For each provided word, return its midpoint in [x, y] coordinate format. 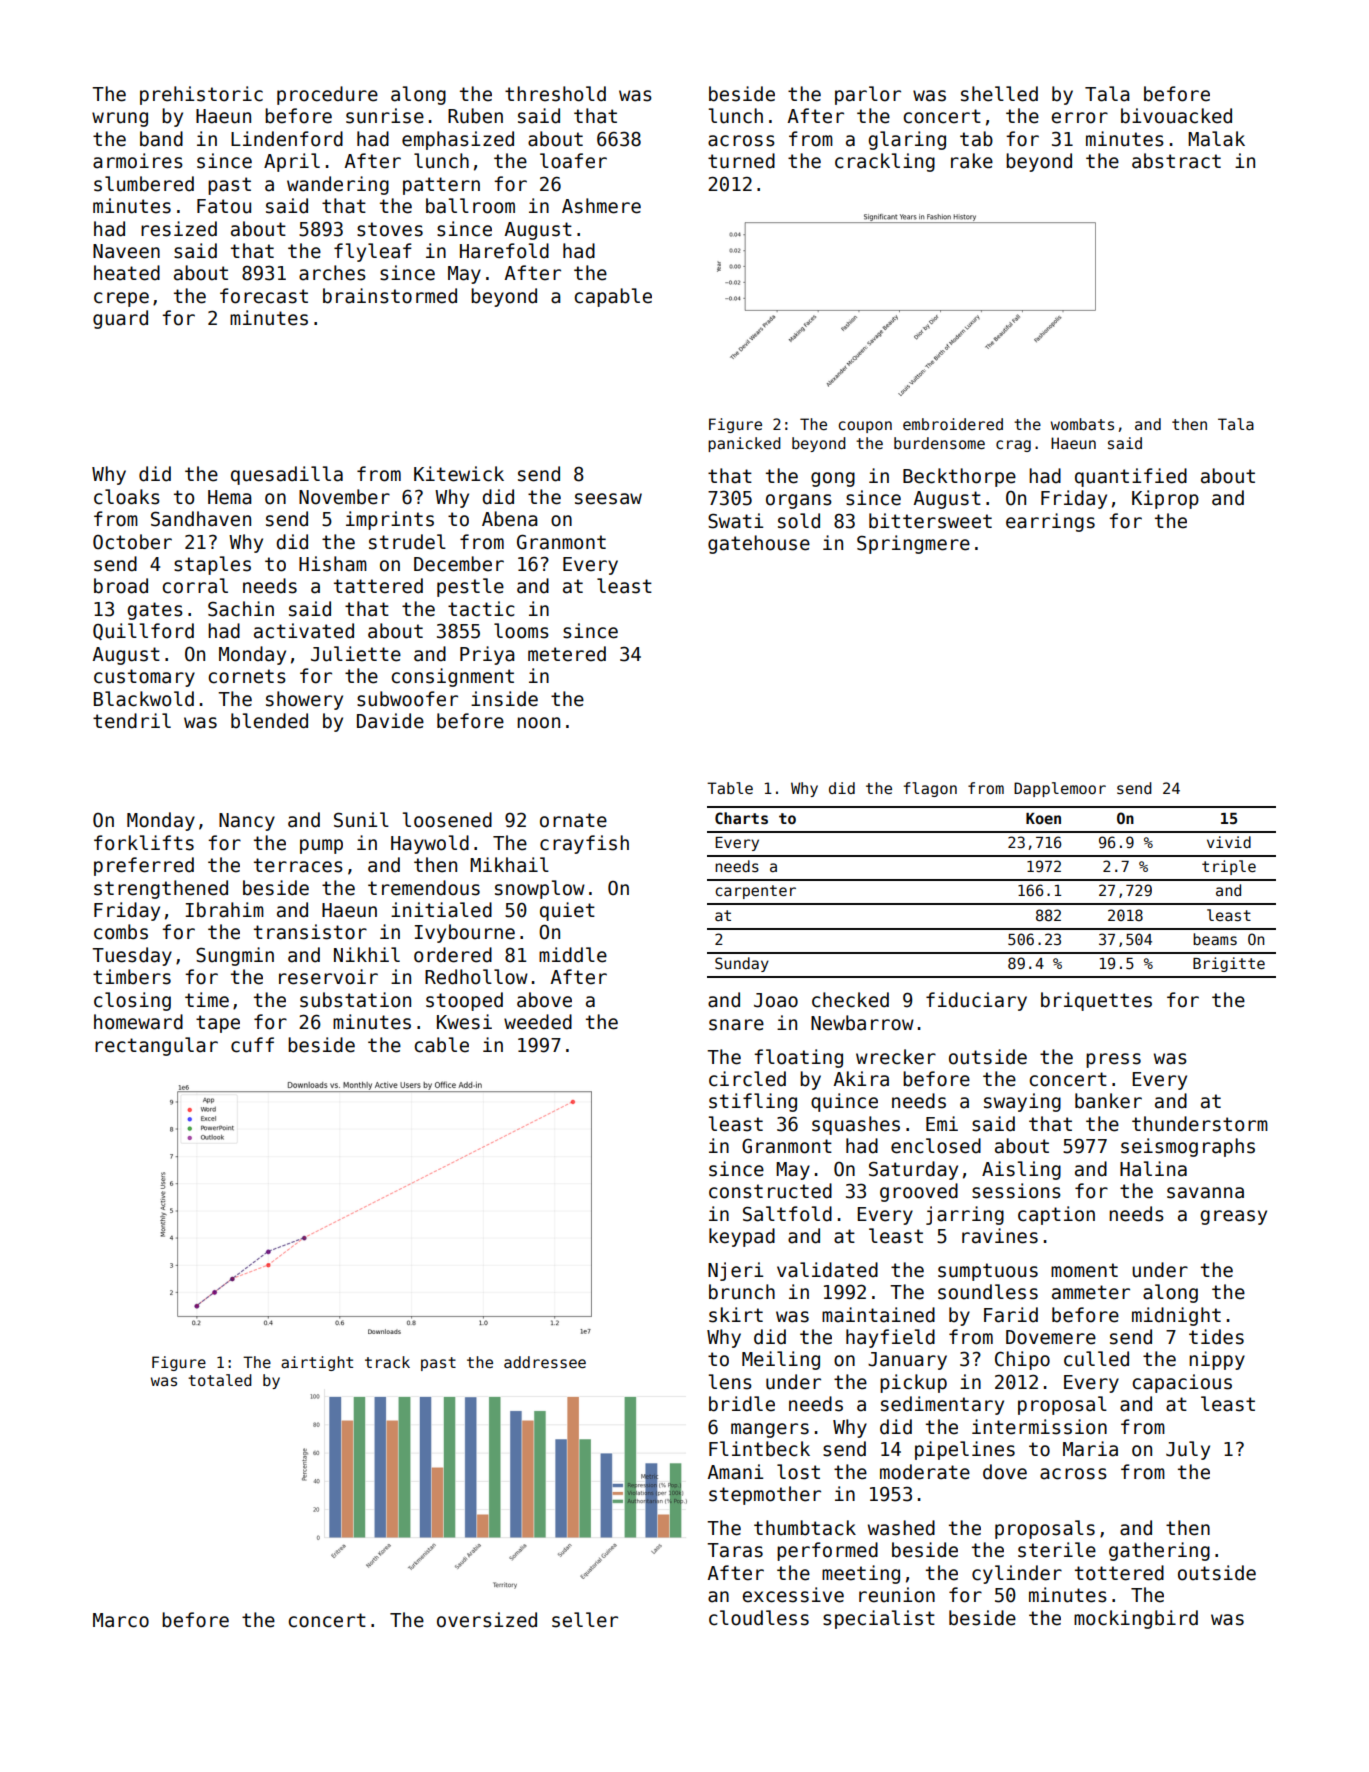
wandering [338, 185]
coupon [865, 427]
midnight [1176, 1316]
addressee [545, 1362]
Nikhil [367, 954]
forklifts [144, 843]
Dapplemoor [1060, 789]
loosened [447, 820]
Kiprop [1165, 499]
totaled [220, 1380]
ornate [573, 820]
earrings [1050, 522]
